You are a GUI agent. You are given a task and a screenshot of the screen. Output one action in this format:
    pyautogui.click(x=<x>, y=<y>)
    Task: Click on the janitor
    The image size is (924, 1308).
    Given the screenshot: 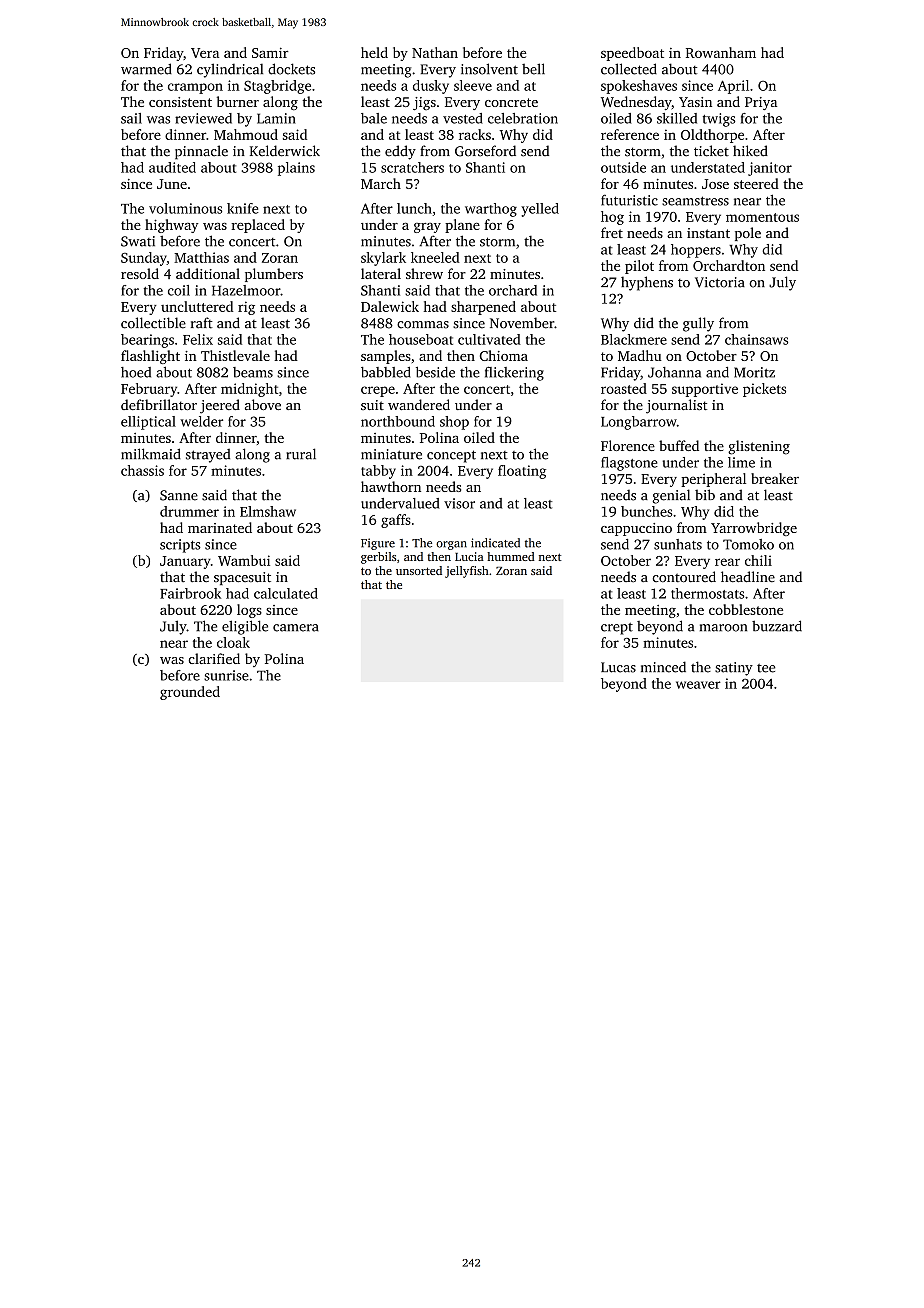 What is the action you would take?
    pyautogui.click(x=770, y=169)
